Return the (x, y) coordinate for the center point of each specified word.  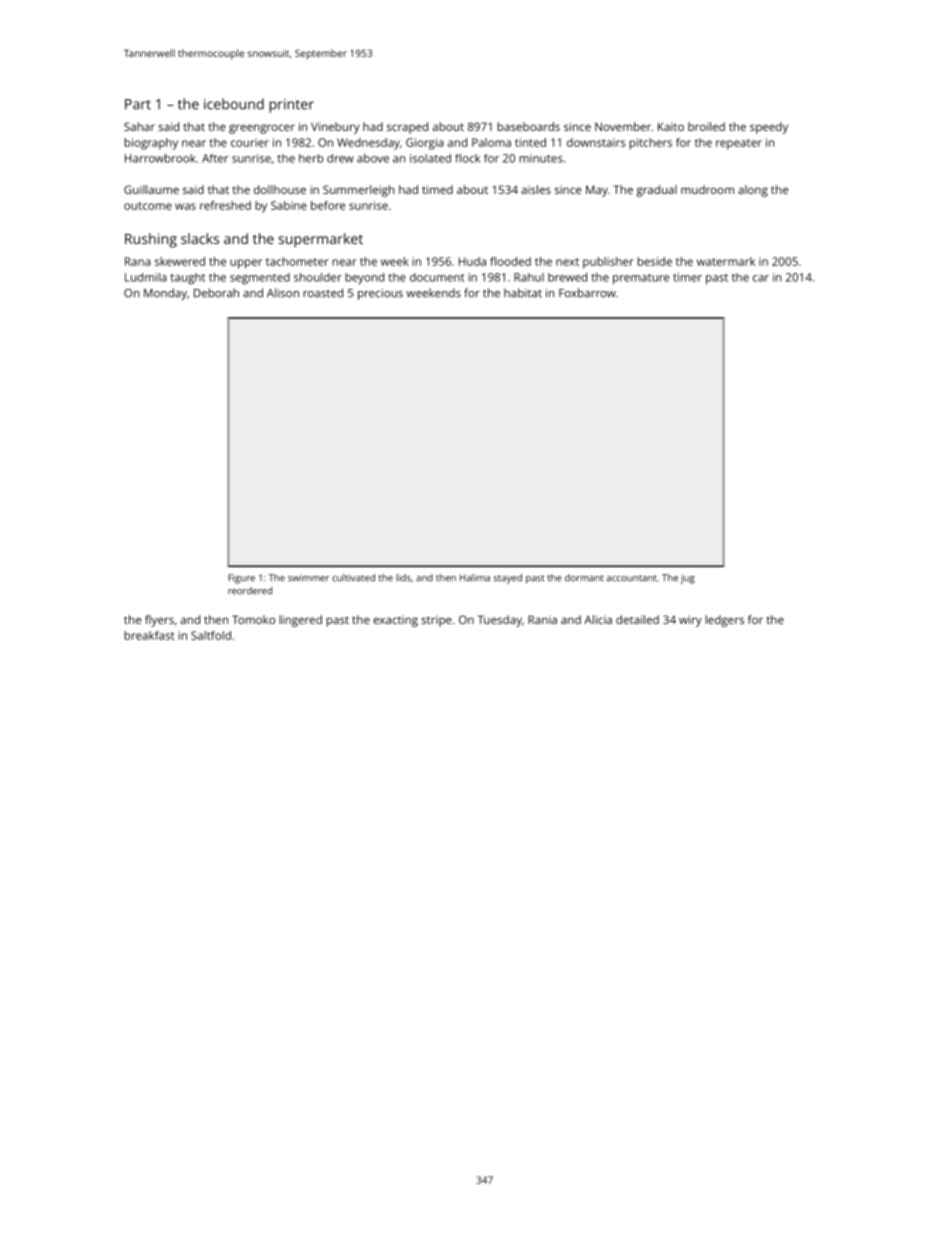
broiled (706, 126)
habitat (523, 293)
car (761, 278)
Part (138, 104)
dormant (584, 578)
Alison (283, 293)
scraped (407, 128)
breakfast (149, 635)
